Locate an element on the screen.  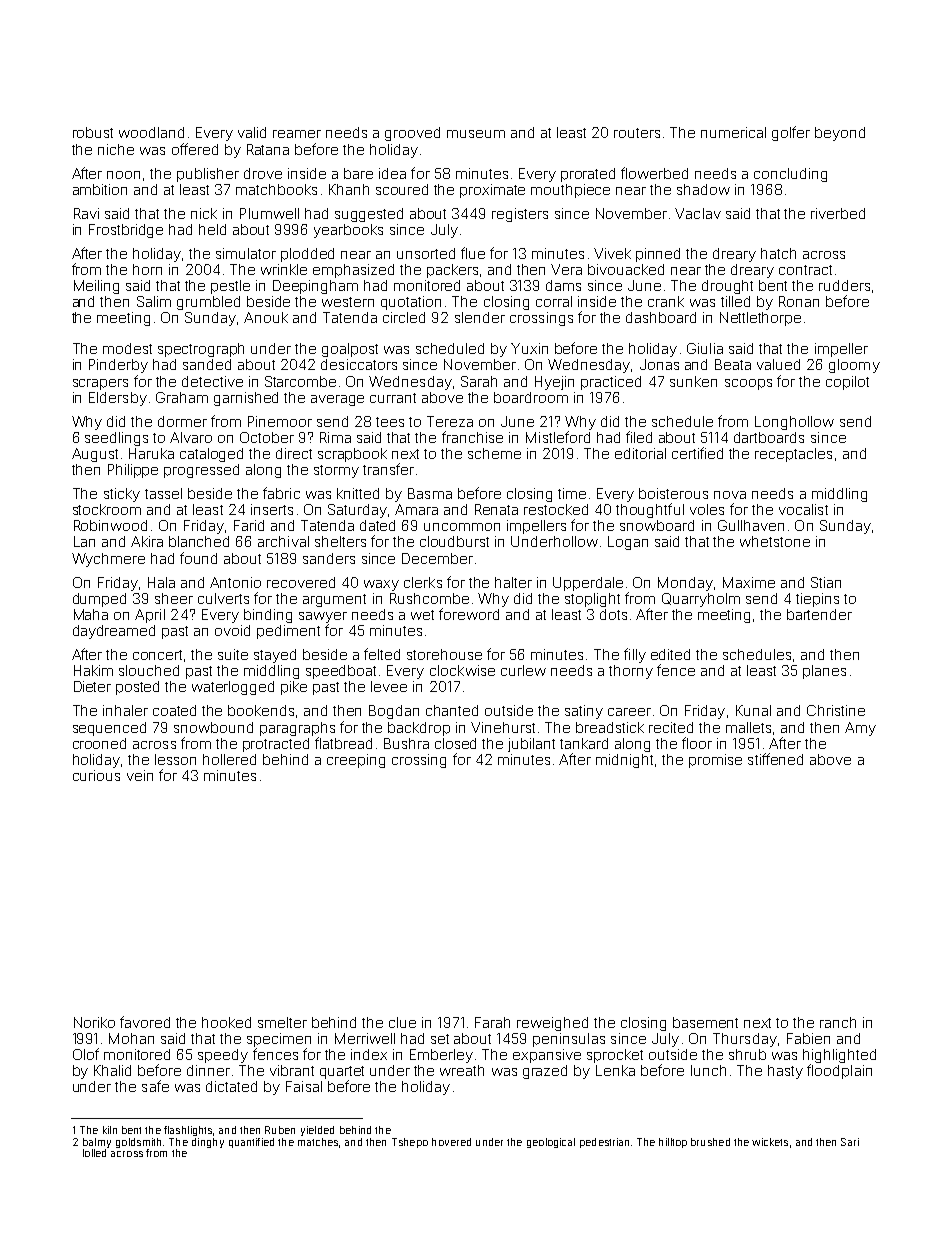
offered is located at coordinates (195, 149).
